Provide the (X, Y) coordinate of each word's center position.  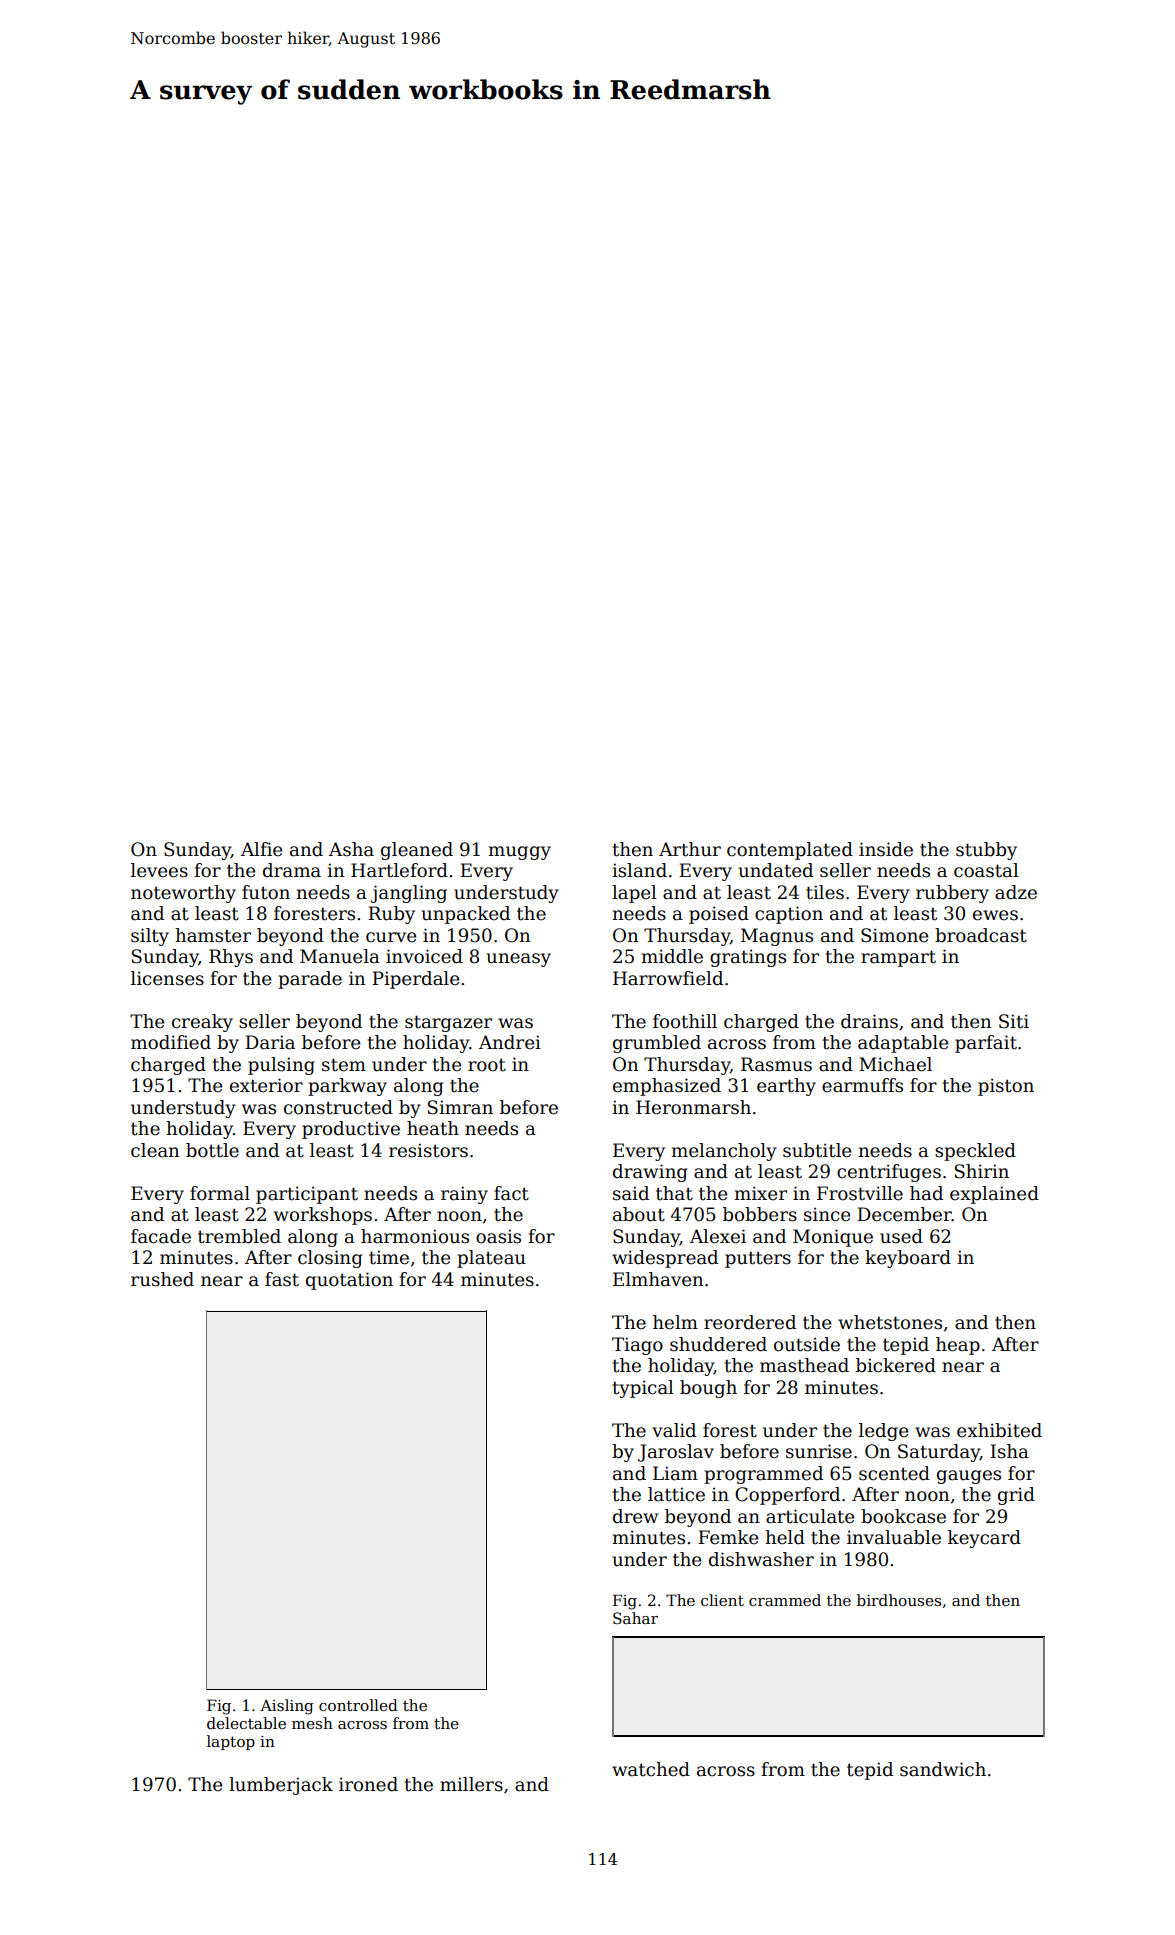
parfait (986, 1044)
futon (266, 892)
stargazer (448, 1023)
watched (651, 1769)
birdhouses (899, 1600)
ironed (368, 1784)
